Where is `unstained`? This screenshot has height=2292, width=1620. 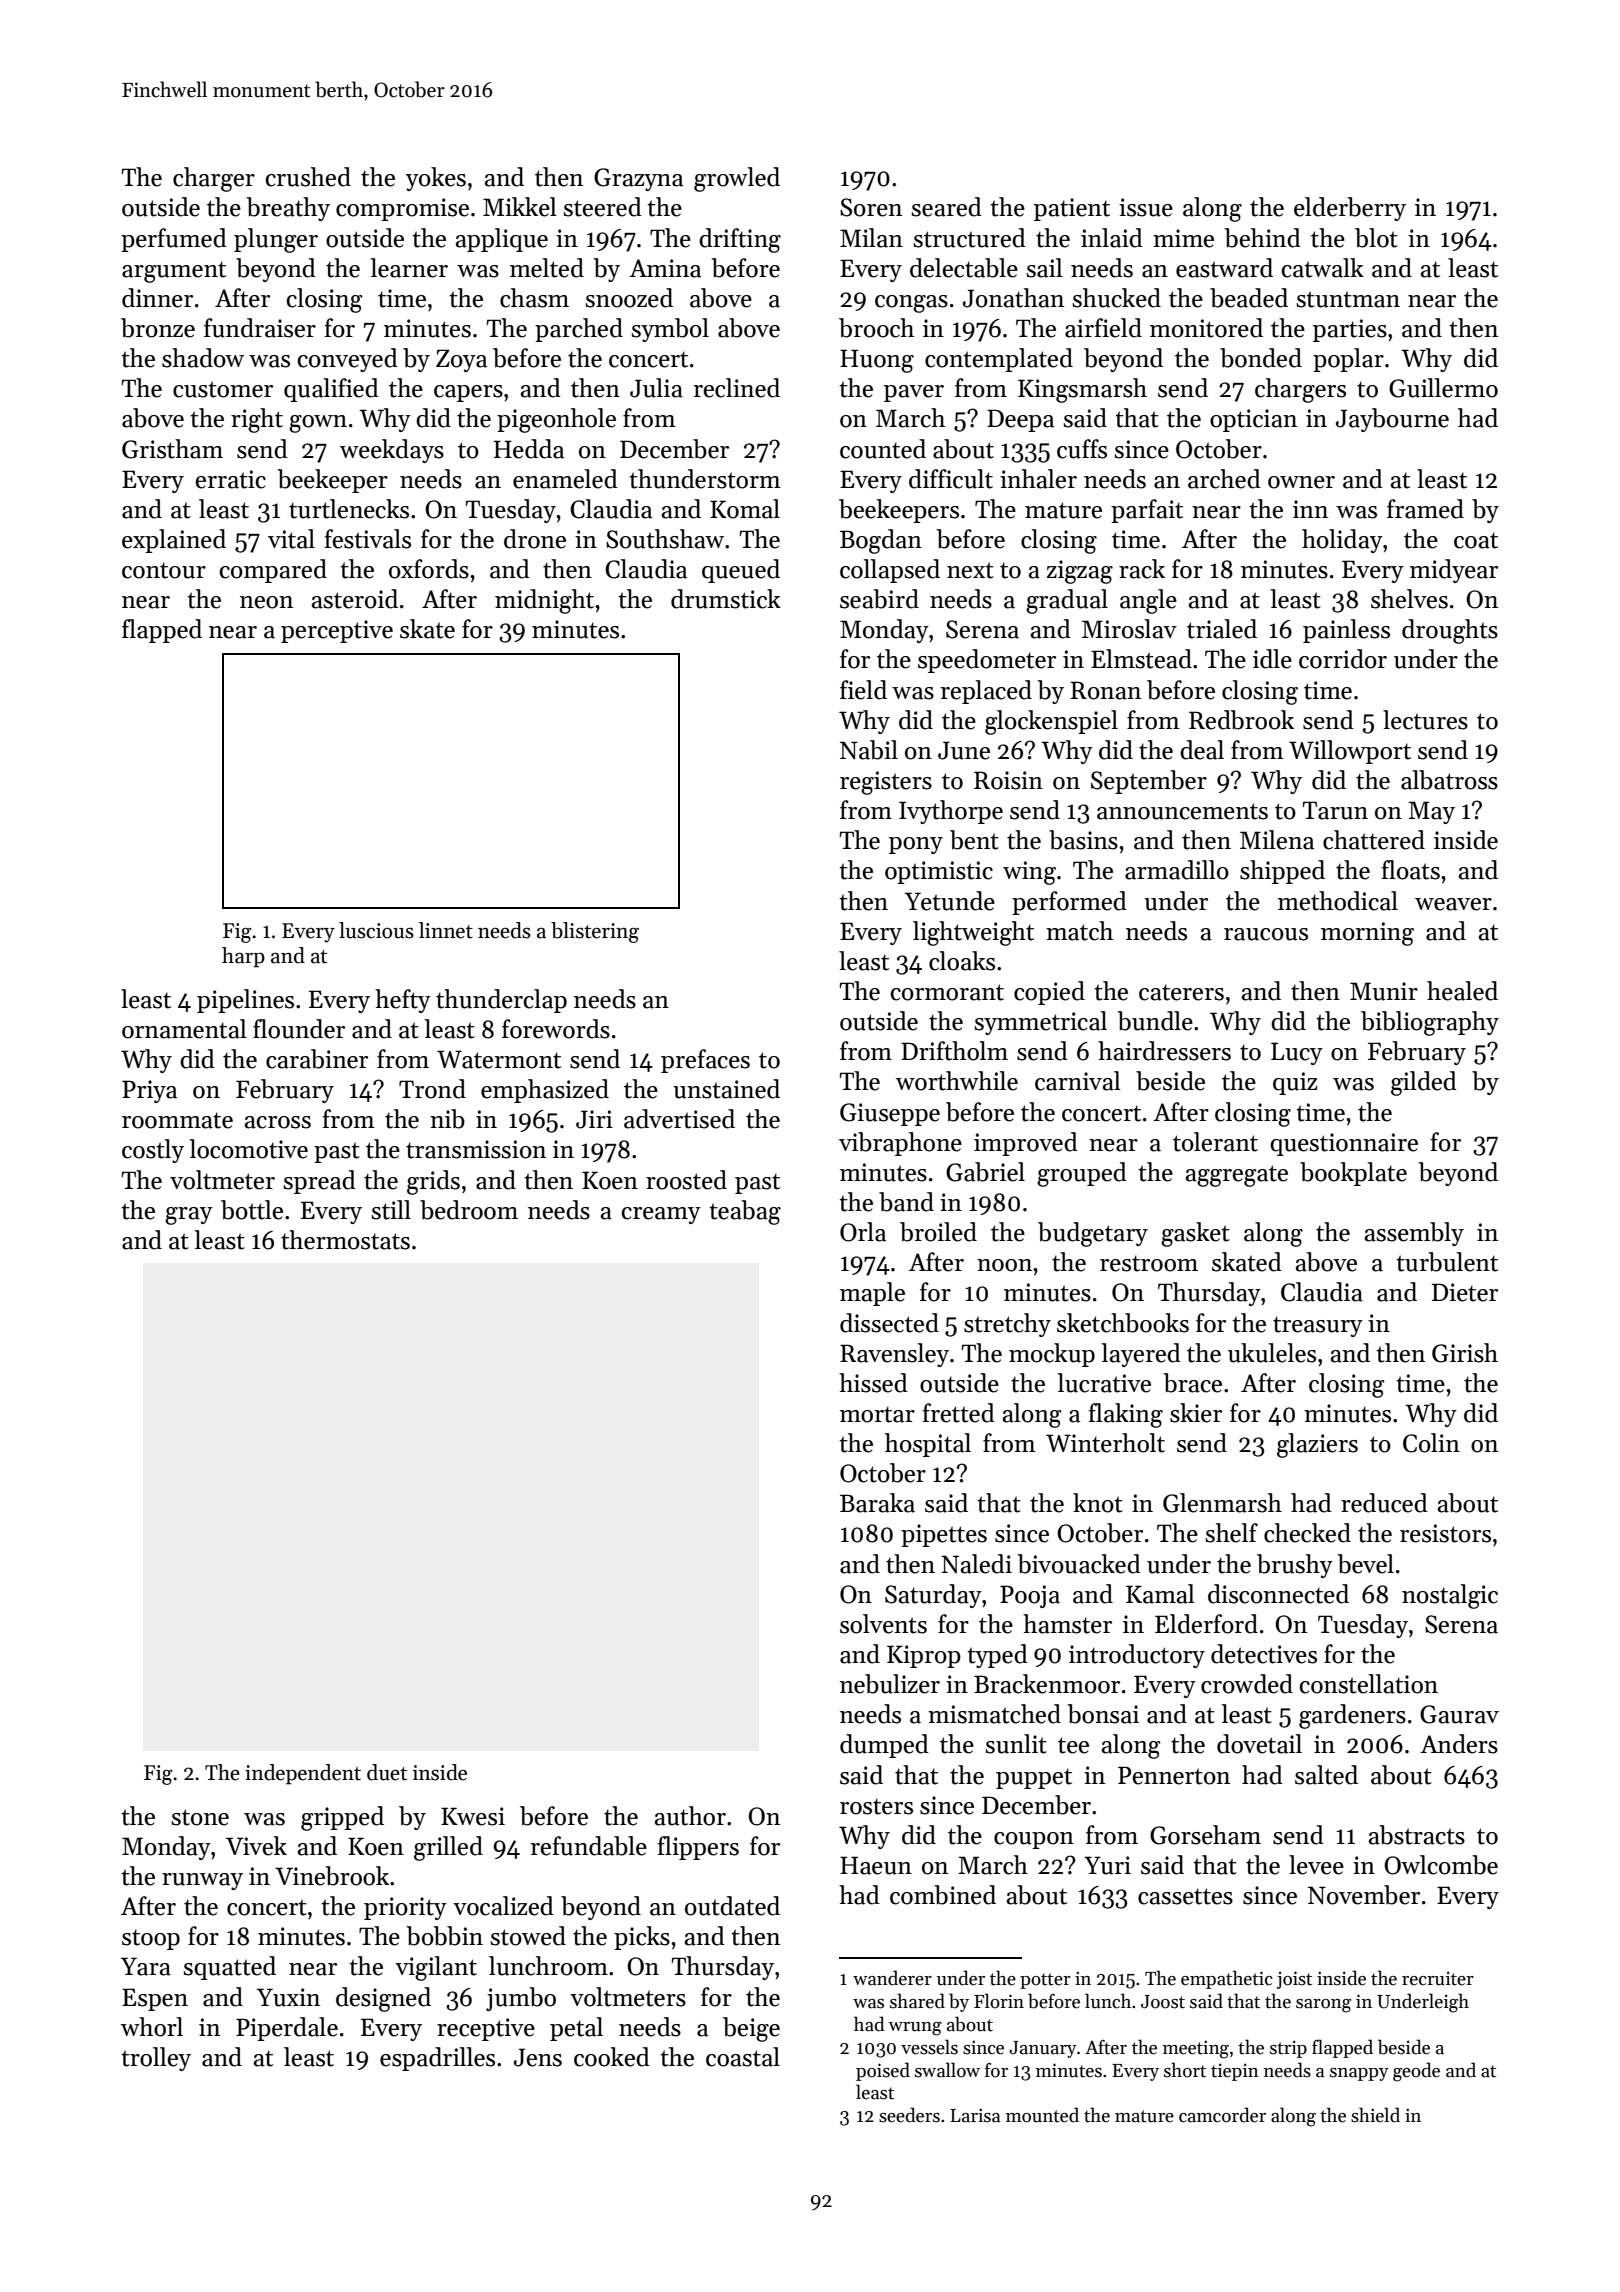
unstained is located at coordinates (726, 1089).
